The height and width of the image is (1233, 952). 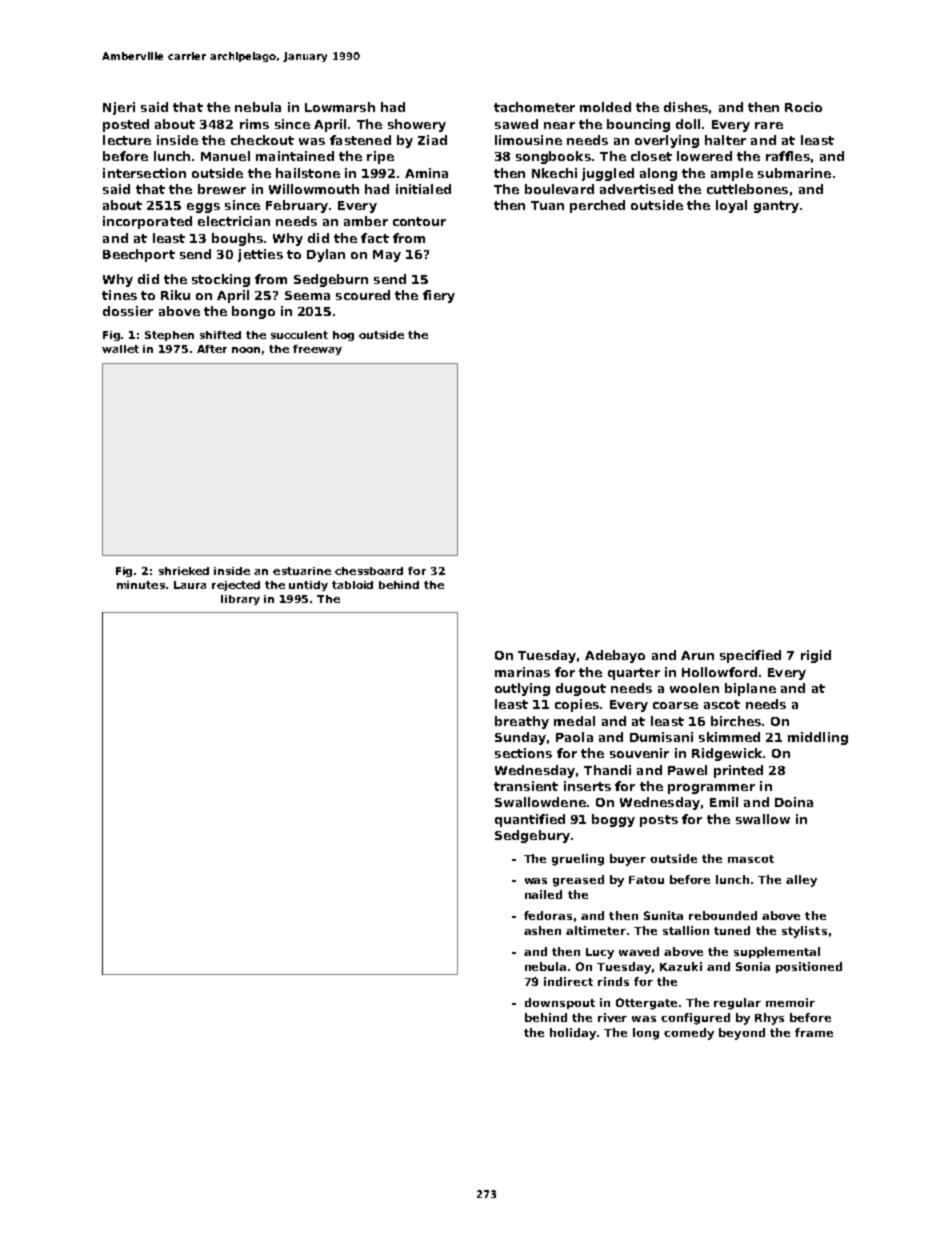 I want to click on intersection, so click(x=144, y=173).
